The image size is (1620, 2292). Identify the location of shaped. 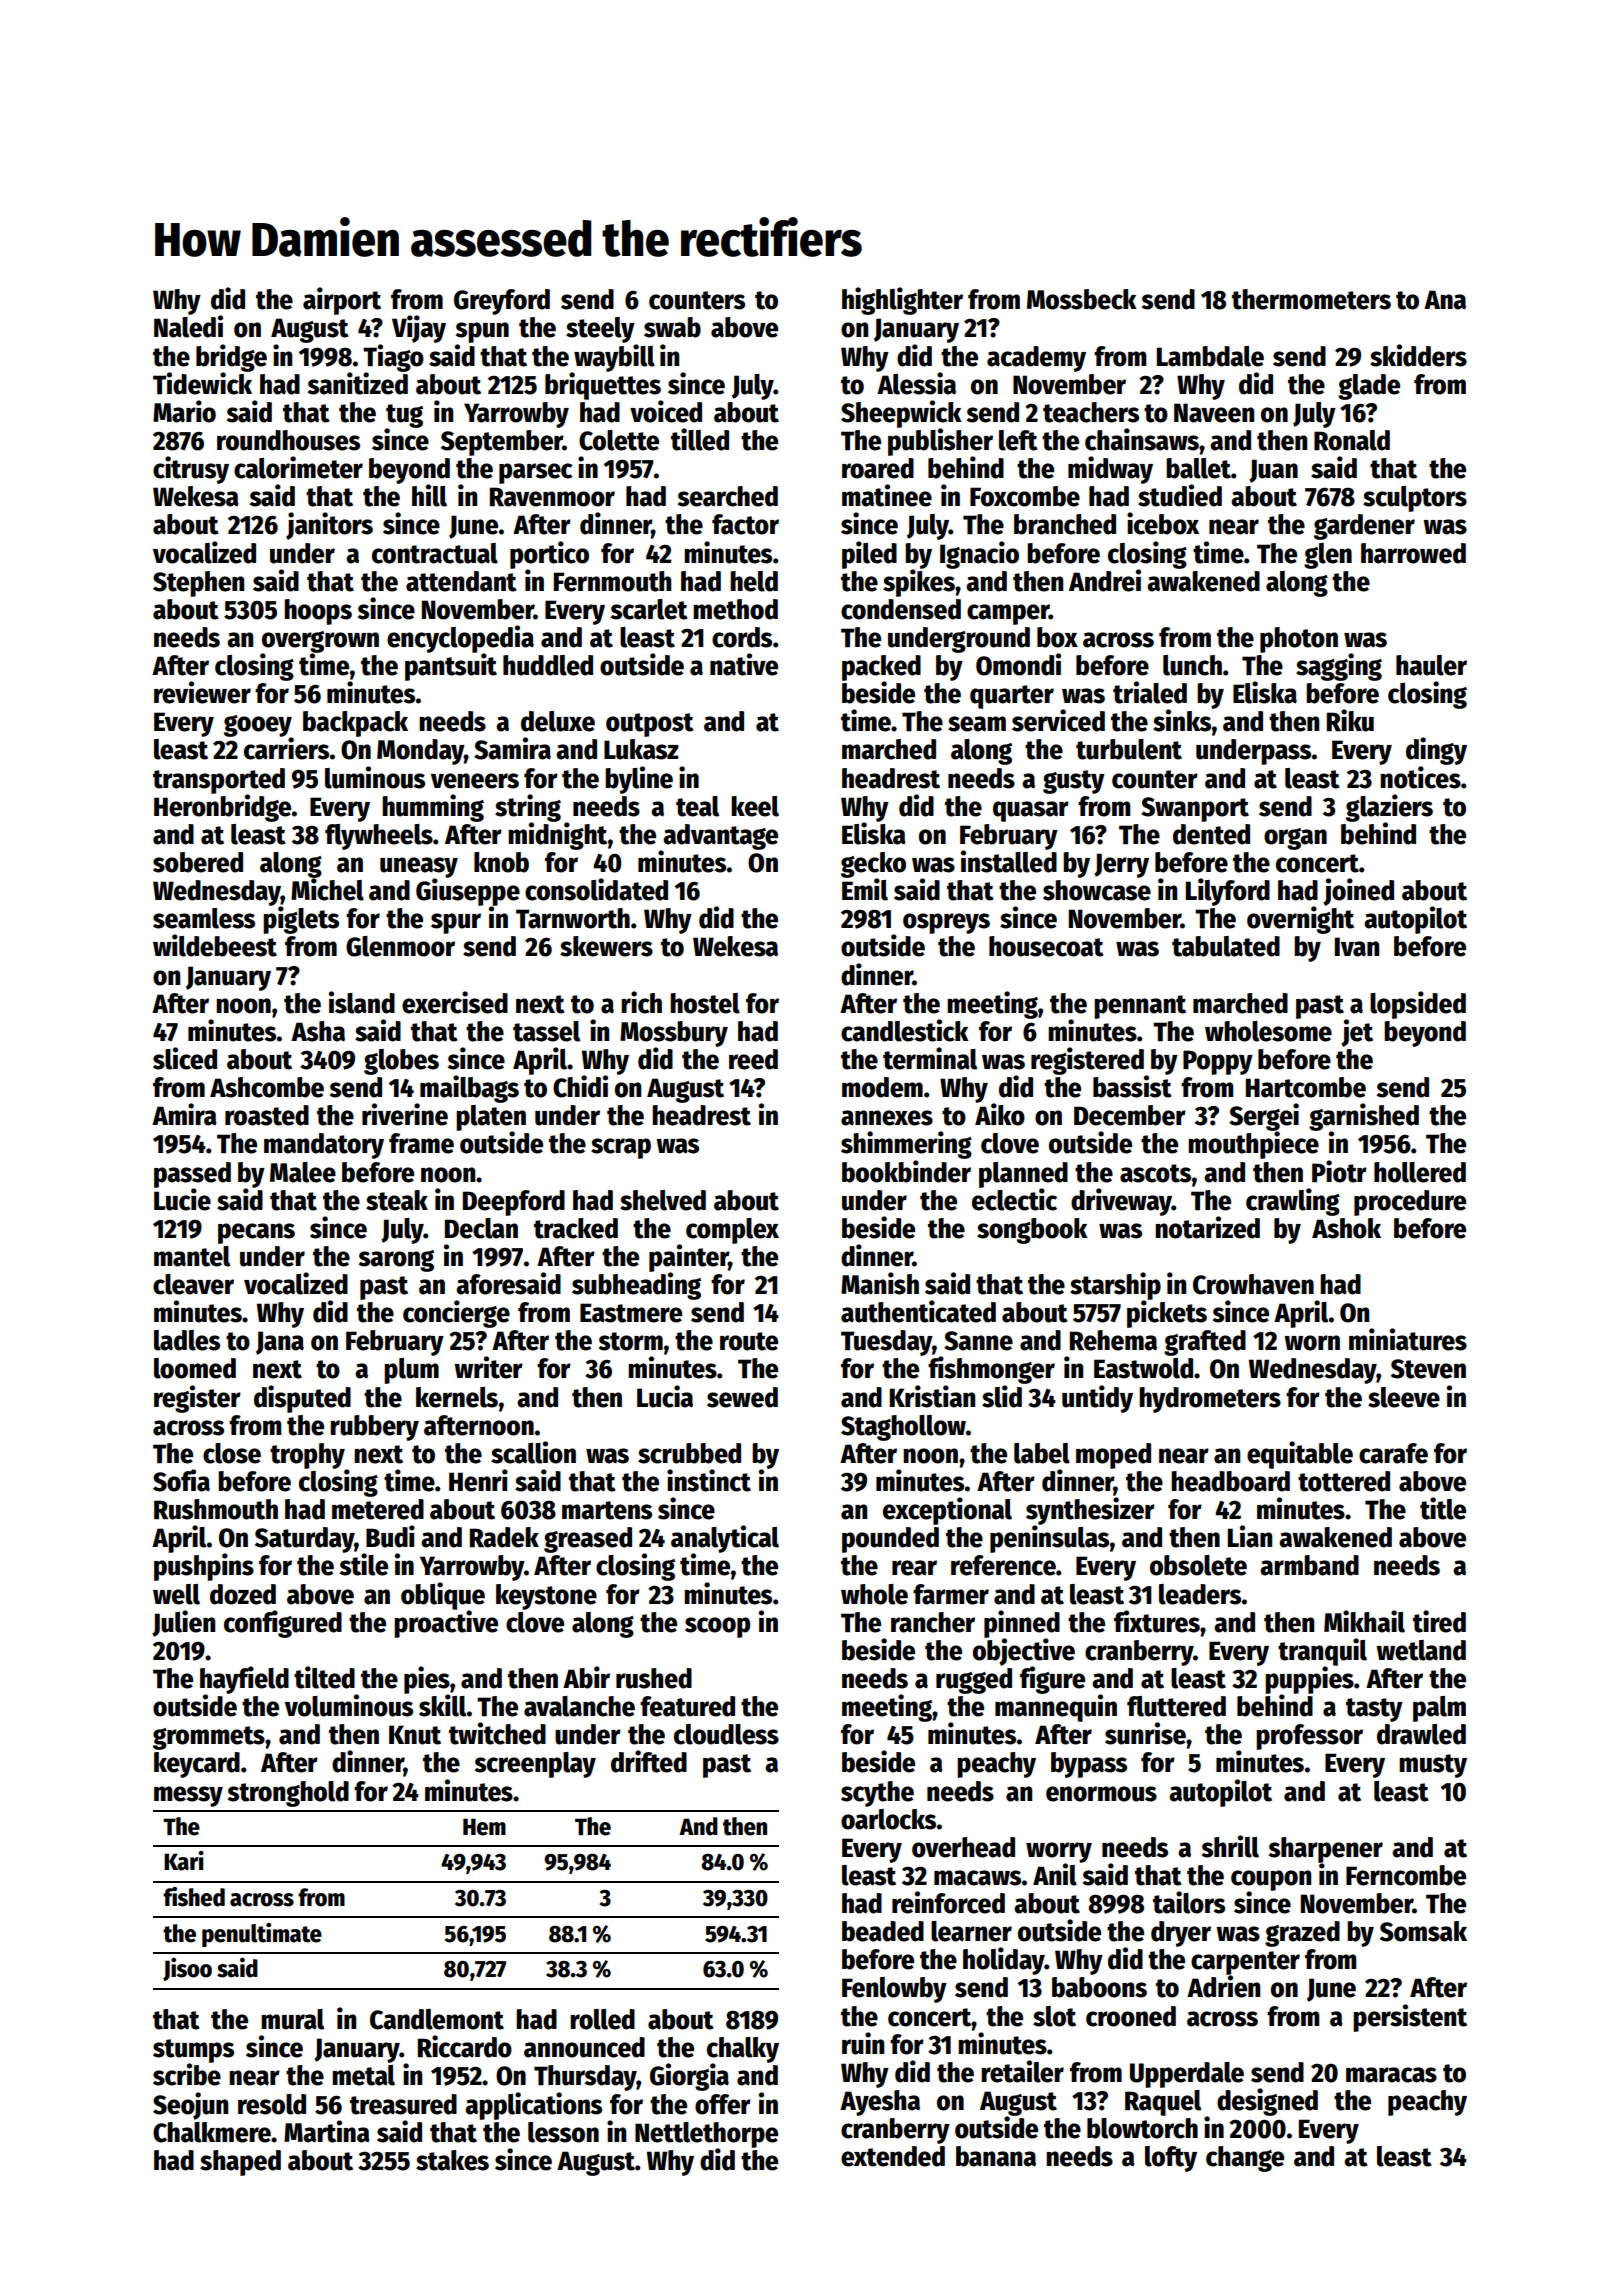
(240, 2163).
